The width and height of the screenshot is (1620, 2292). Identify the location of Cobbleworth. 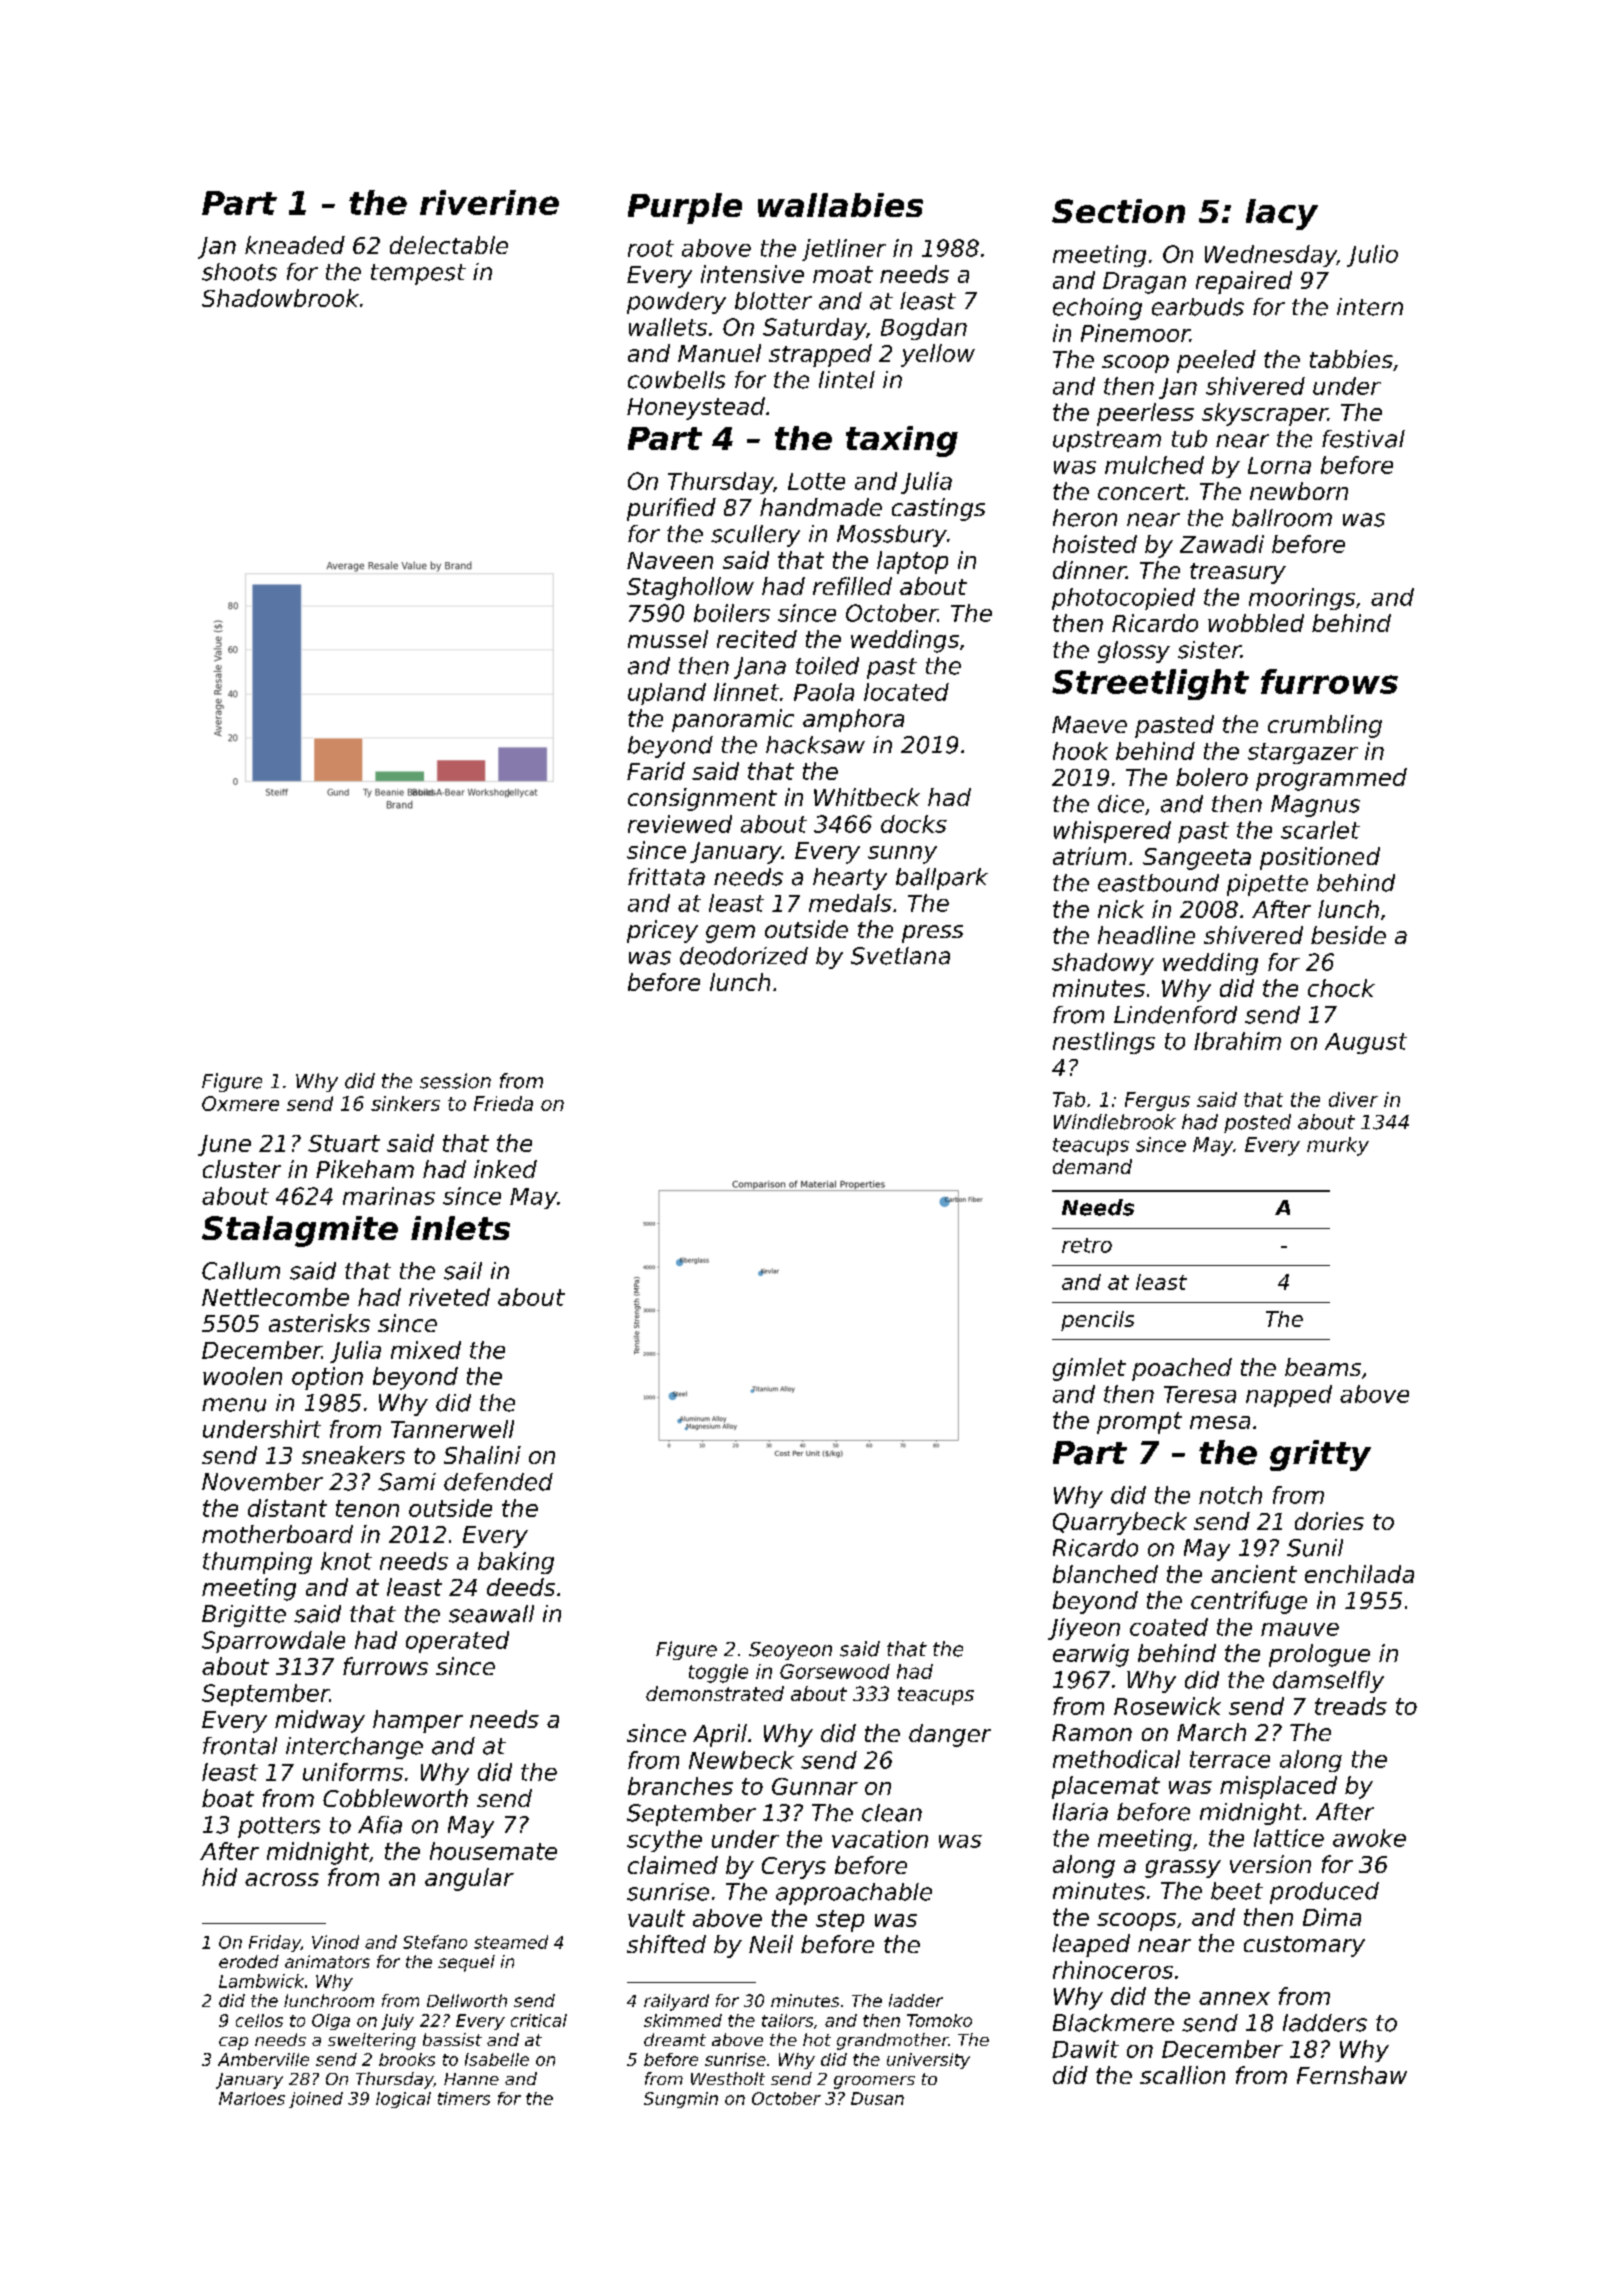
(395, 1798).
